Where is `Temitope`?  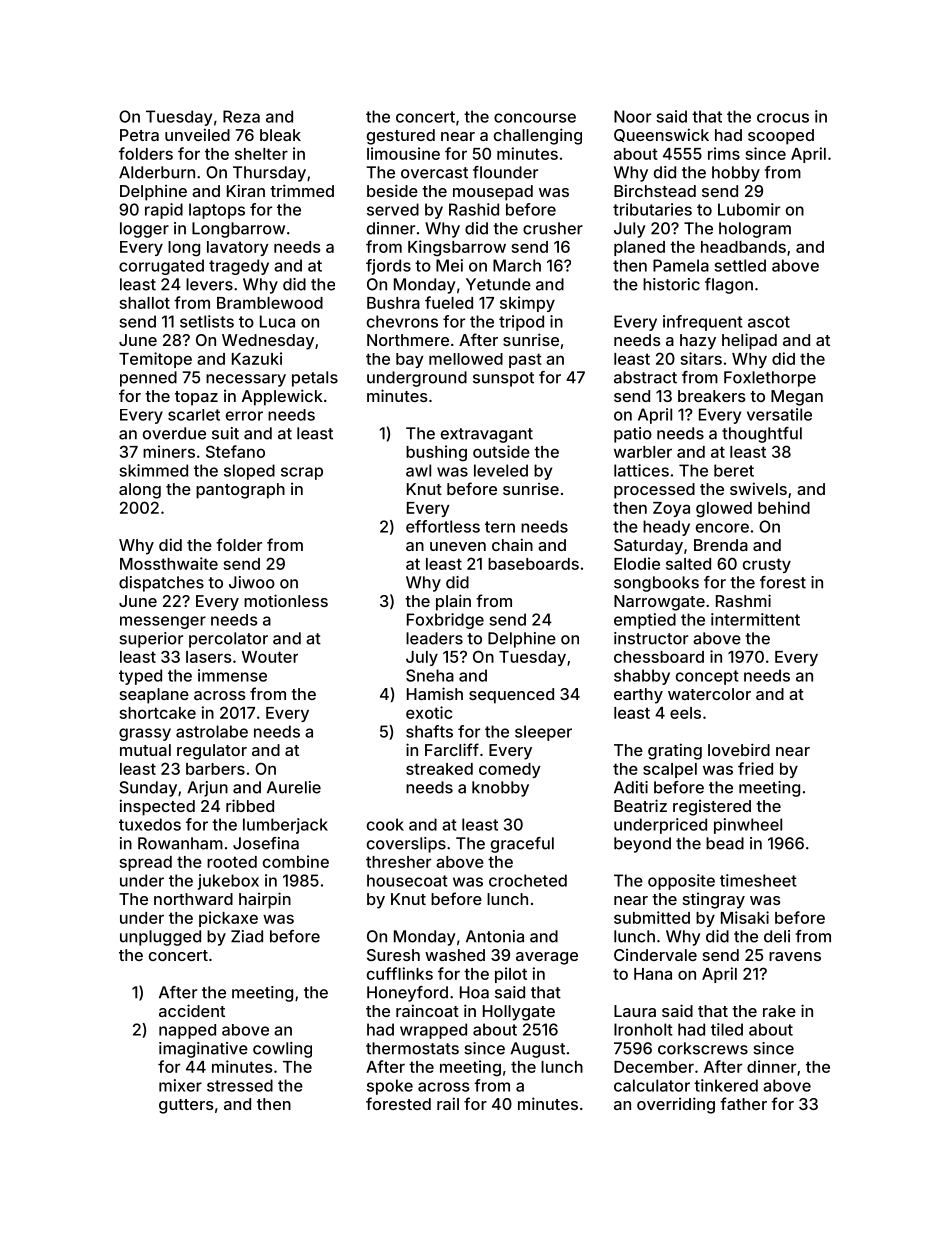 Temitope is located at coordinates (155, 360).
